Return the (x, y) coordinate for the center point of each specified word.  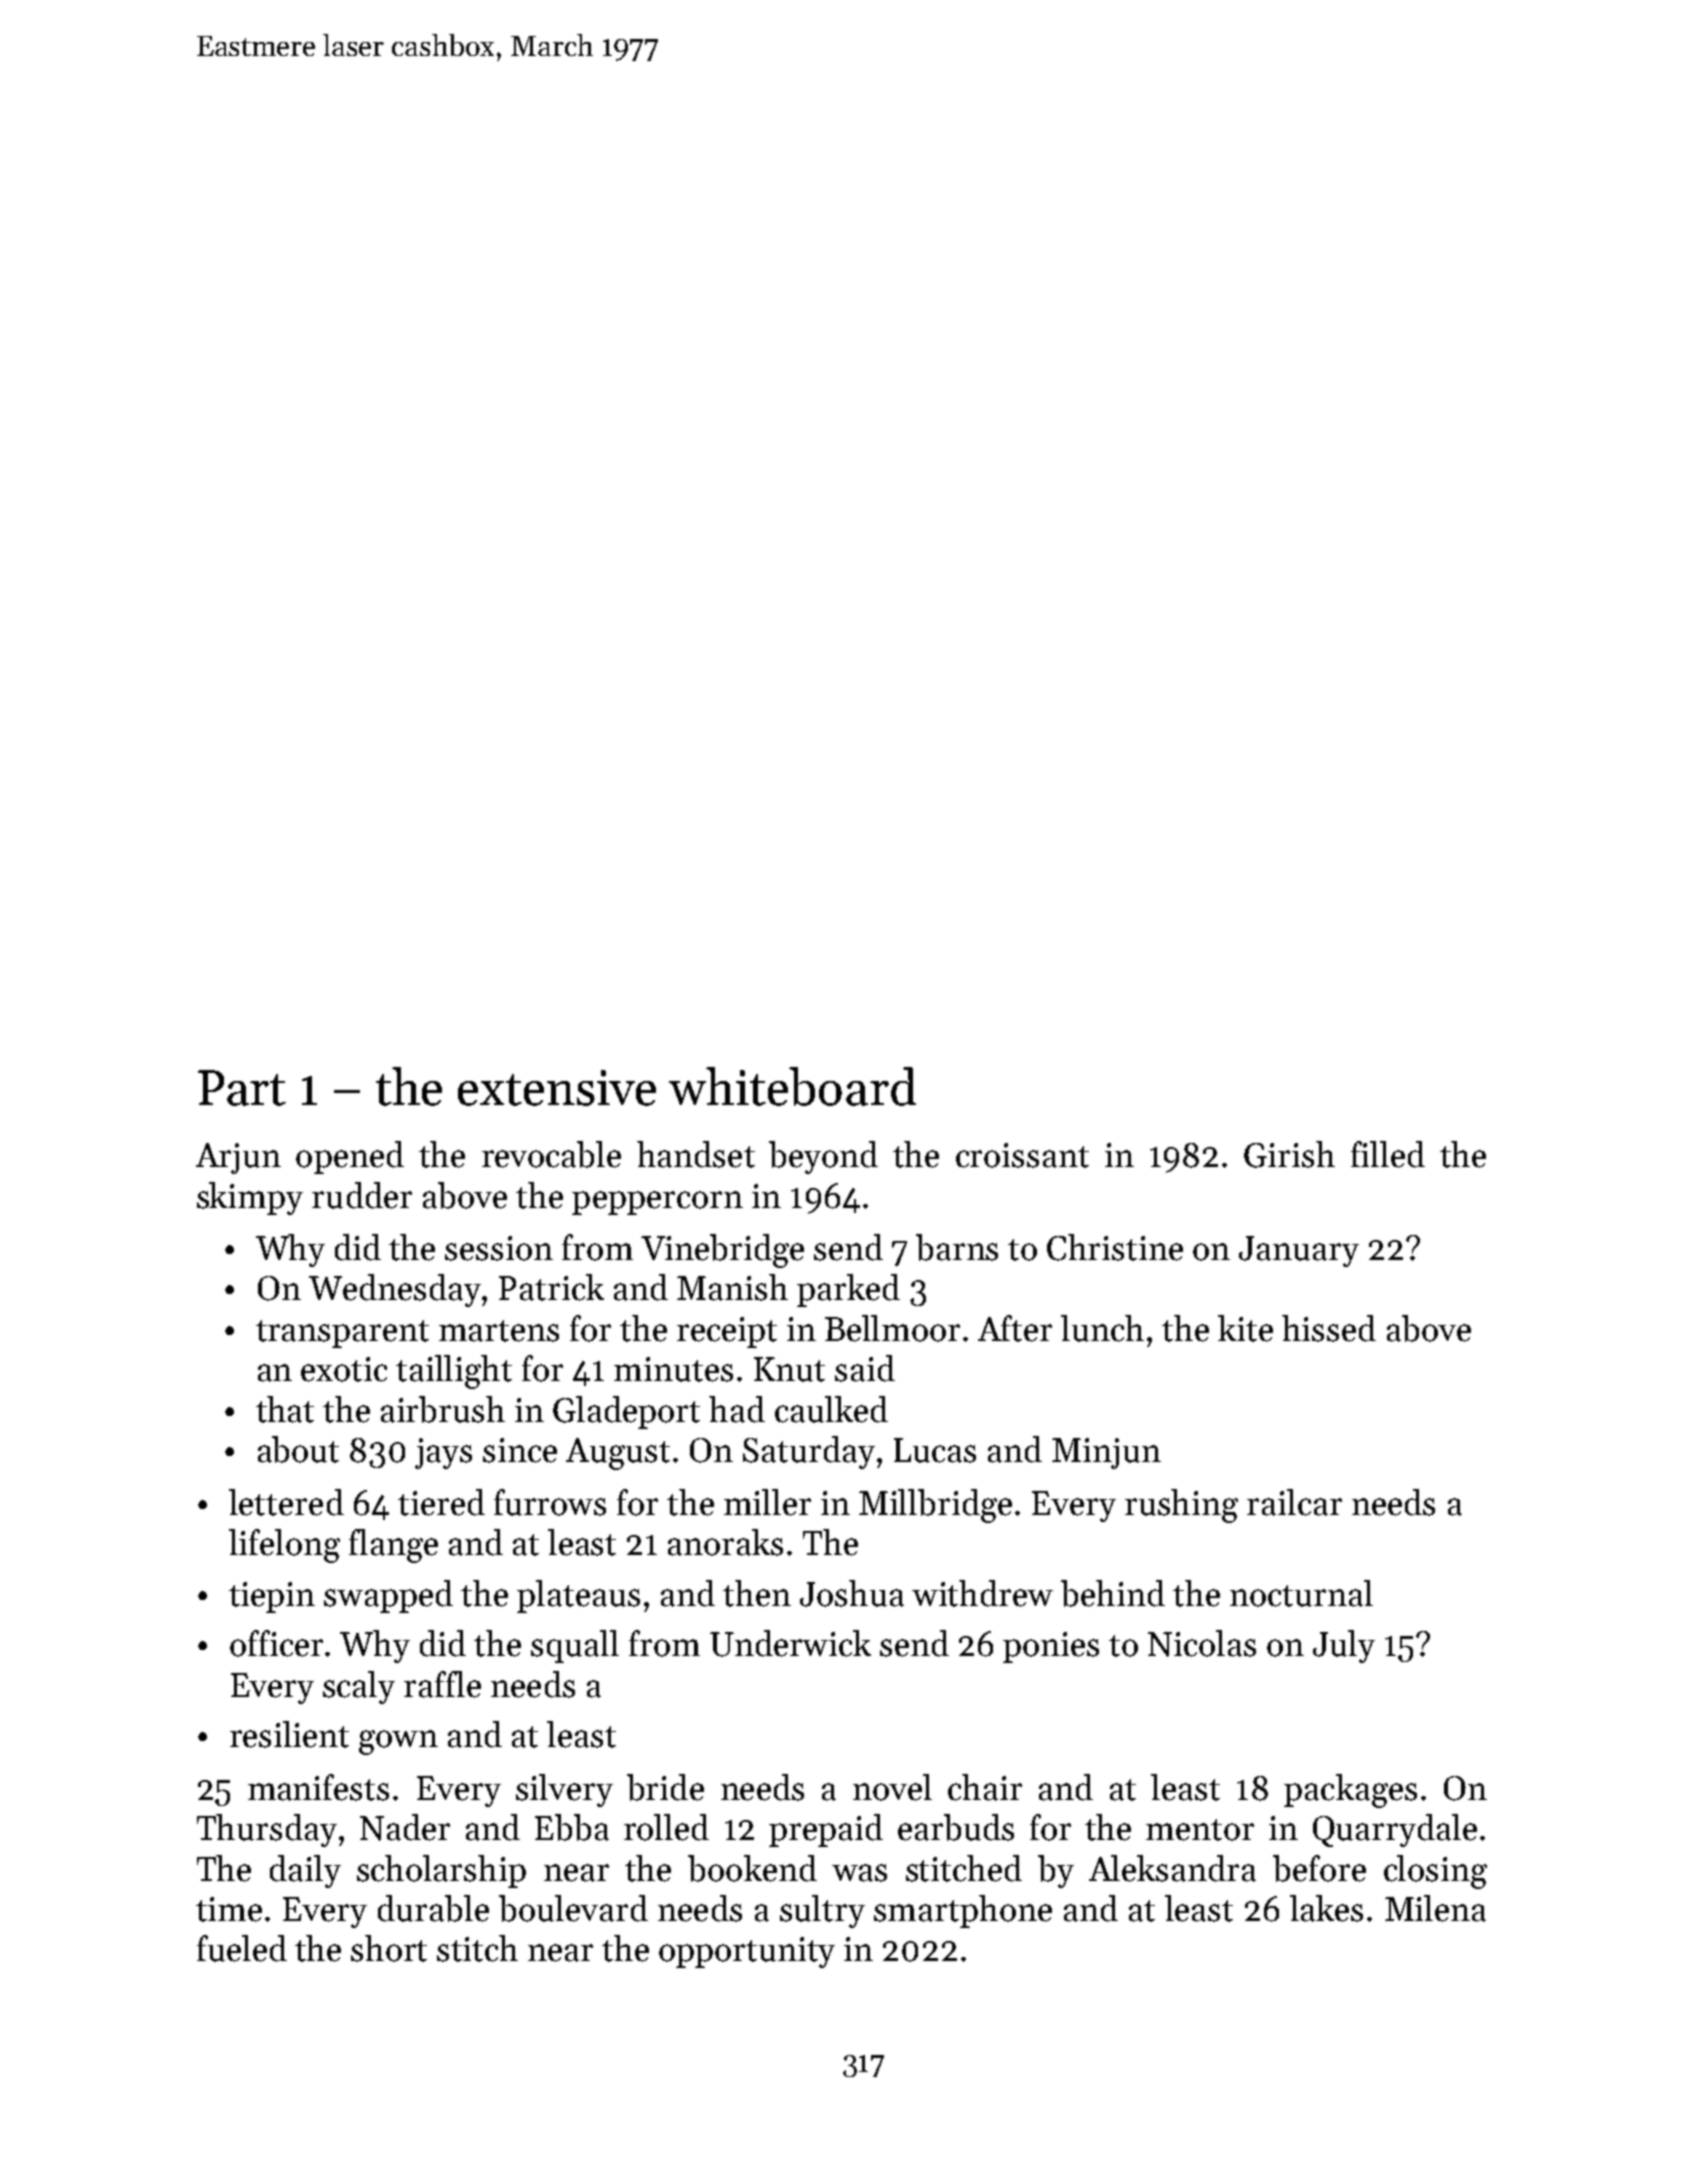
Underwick (790, 1643)
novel (892, 1787)
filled (1388, 1154)
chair (985, 1787)
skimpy (250, 1198)
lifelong (284, 1546)
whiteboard (792, 1086)
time (229, 1909)
